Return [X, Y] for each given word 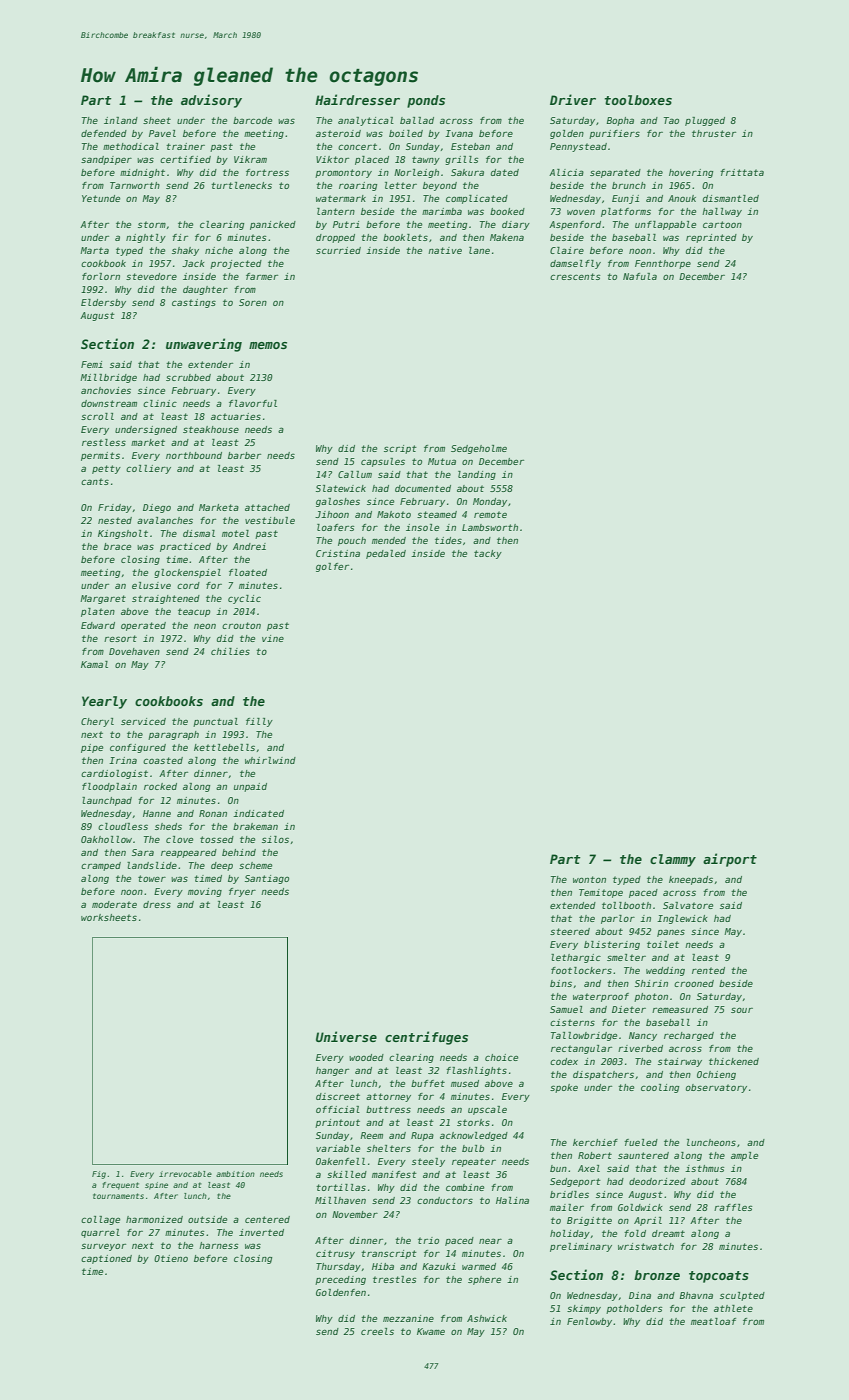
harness [218, 1245]
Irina [123, 760]
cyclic [244, 599]
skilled [347, 1174]
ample [744, 1156]
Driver [573, 99]
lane [479, 250]
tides [448, 540]
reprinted [711, 238]
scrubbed [188, 377]
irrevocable [185, 1174]
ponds [426, 101]
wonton [589, 879]
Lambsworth [490, 527]
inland [121, 120]
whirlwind [270, 760]
